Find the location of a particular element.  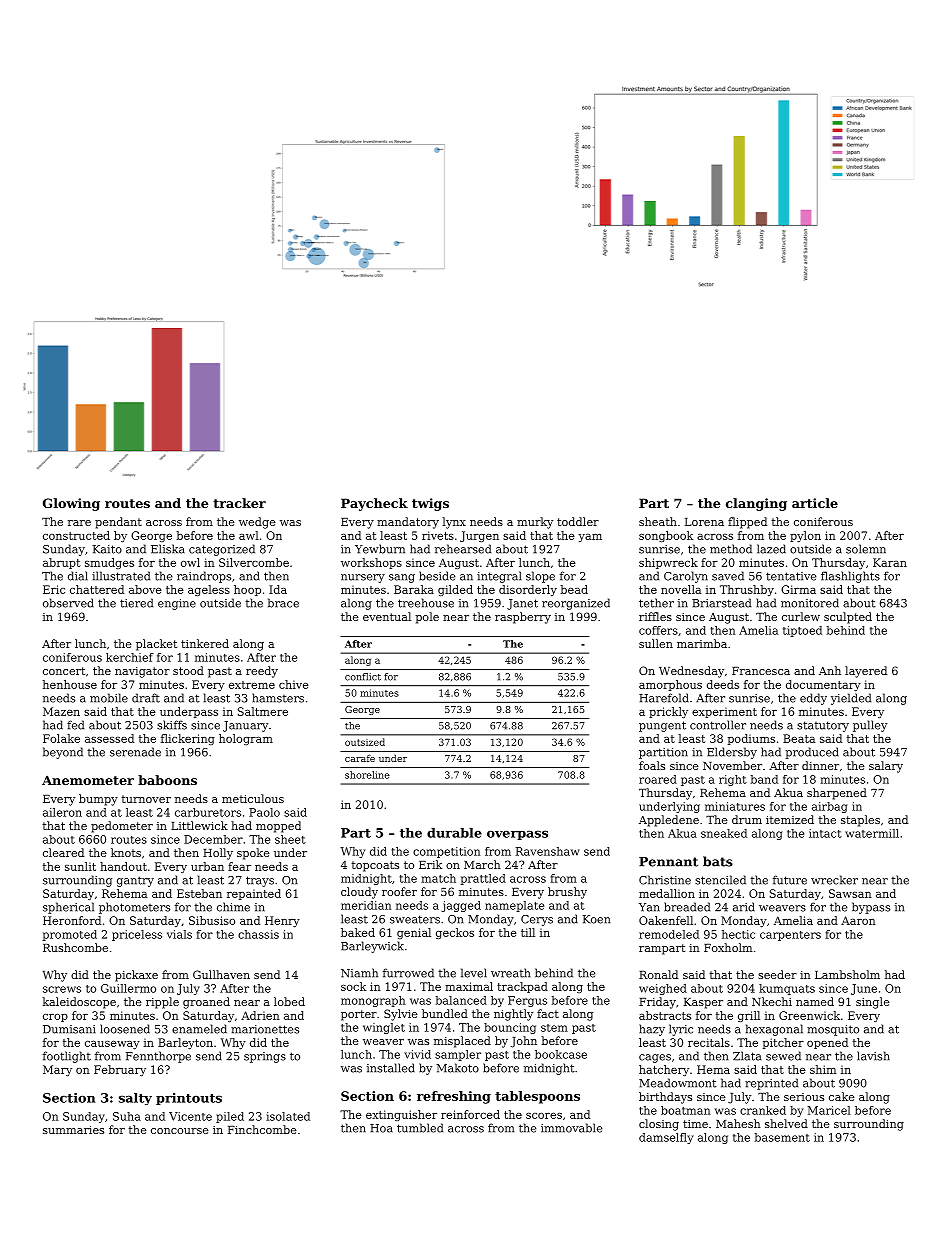

isolated is located at coordinates (288, 1116).
